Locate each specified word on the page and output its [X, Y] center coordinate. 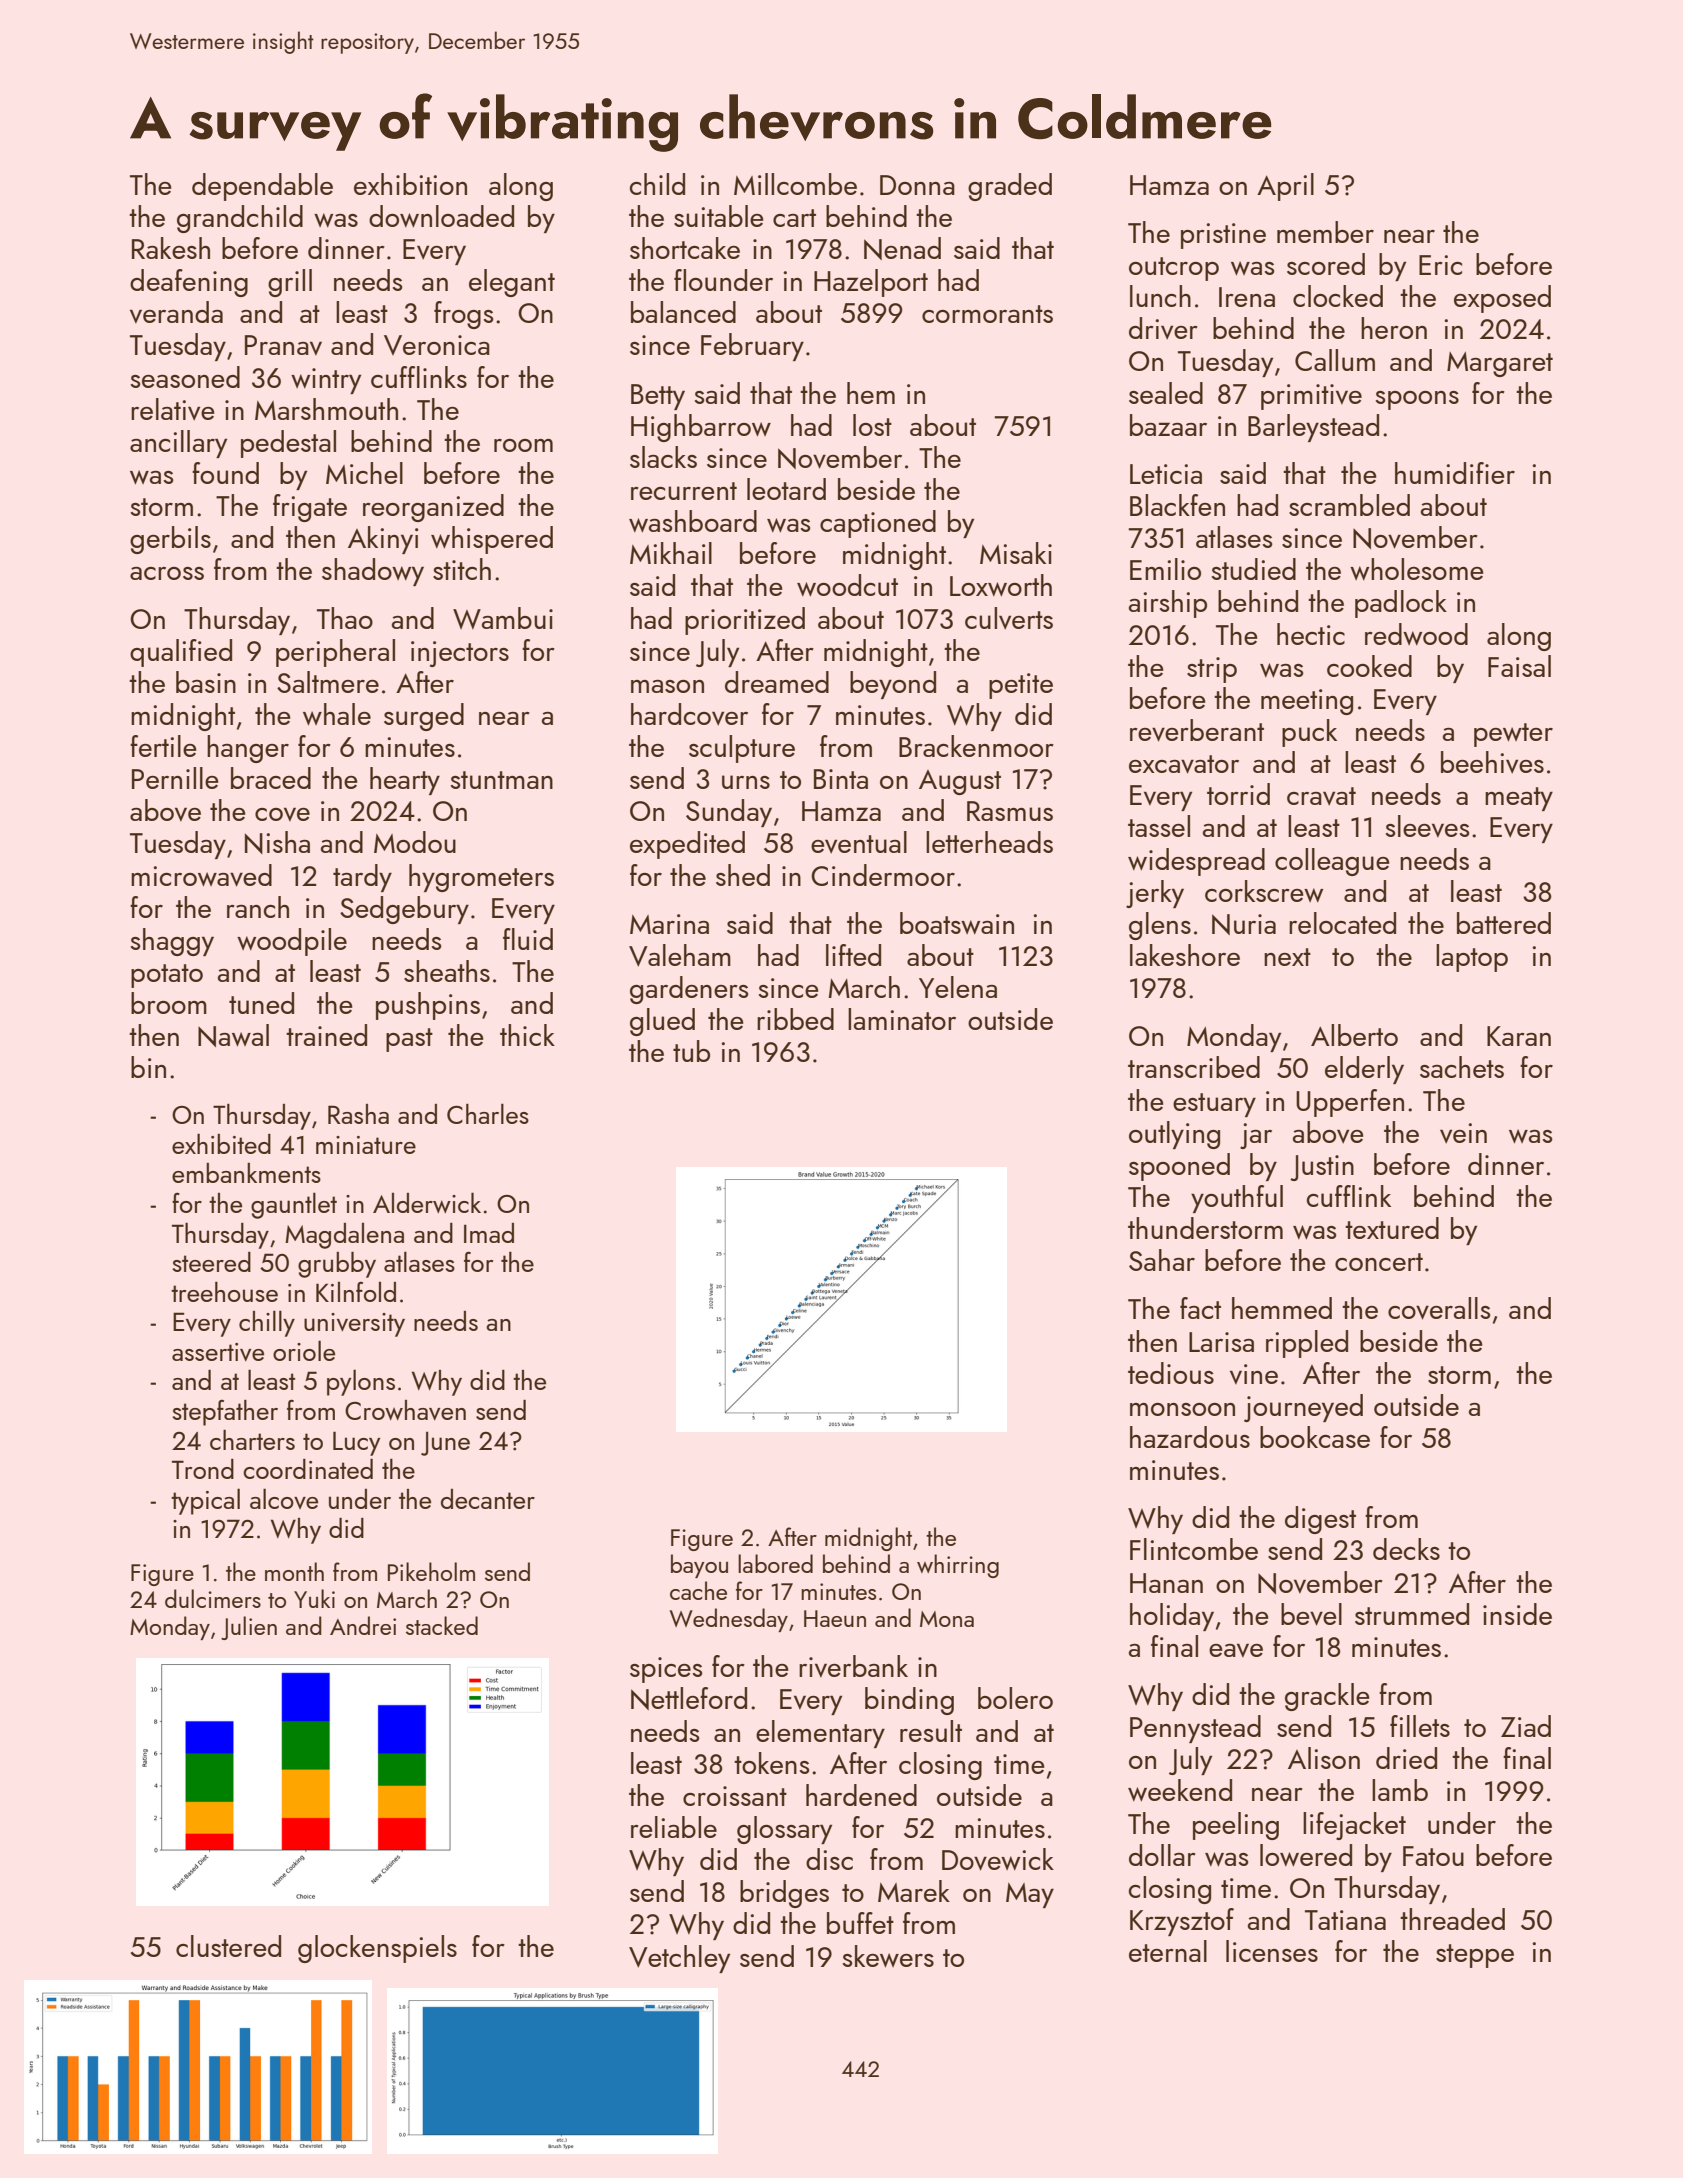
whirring [958, 1566]
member [1325, 232]
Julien [249, 1628]
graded [1010, 187]
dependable [262, 187]
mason [667, 686]
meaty [1519, 799]
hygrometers [481, 878]
